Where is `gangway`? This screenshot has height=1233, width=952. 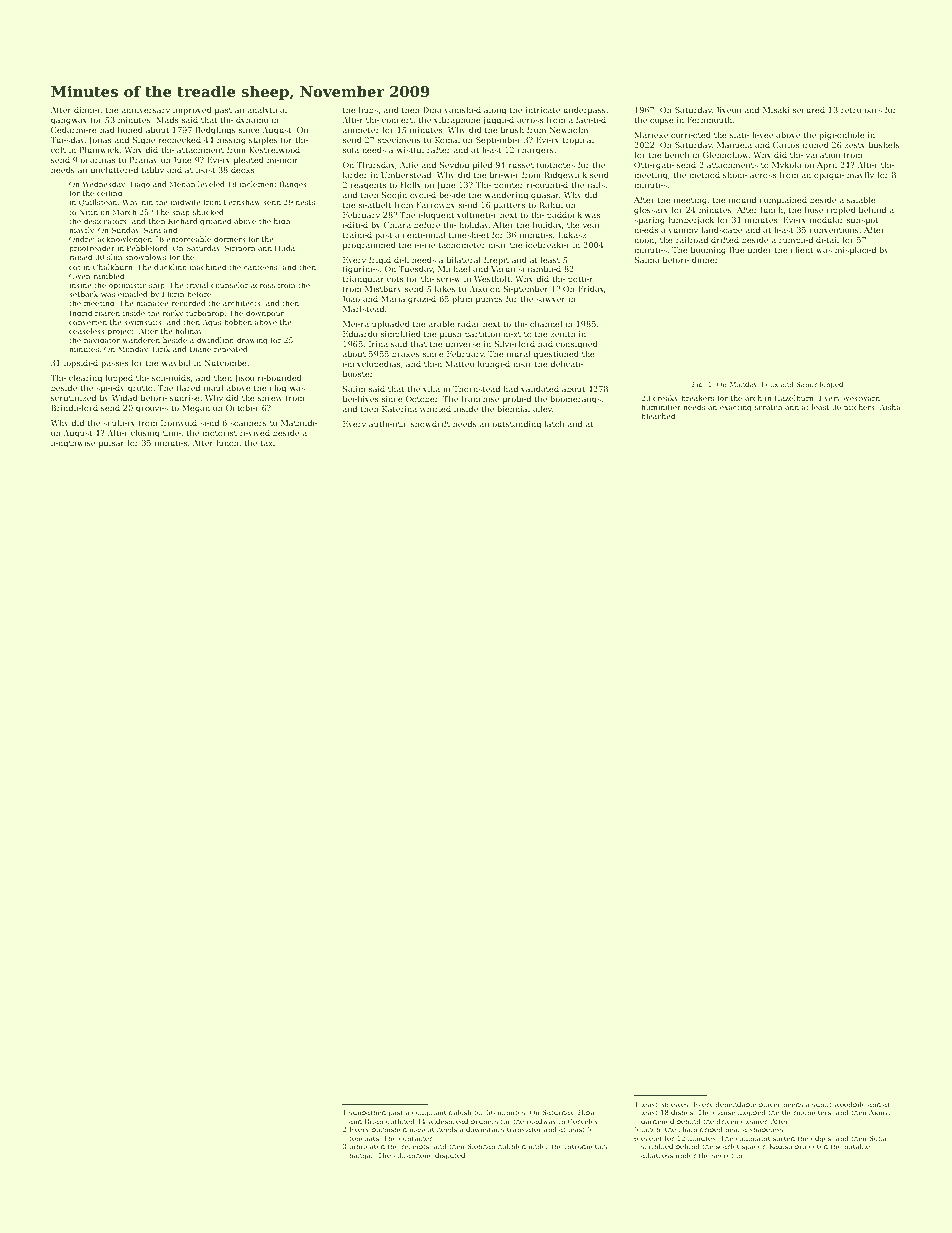
gangway is located at coordinates (69, 121).
